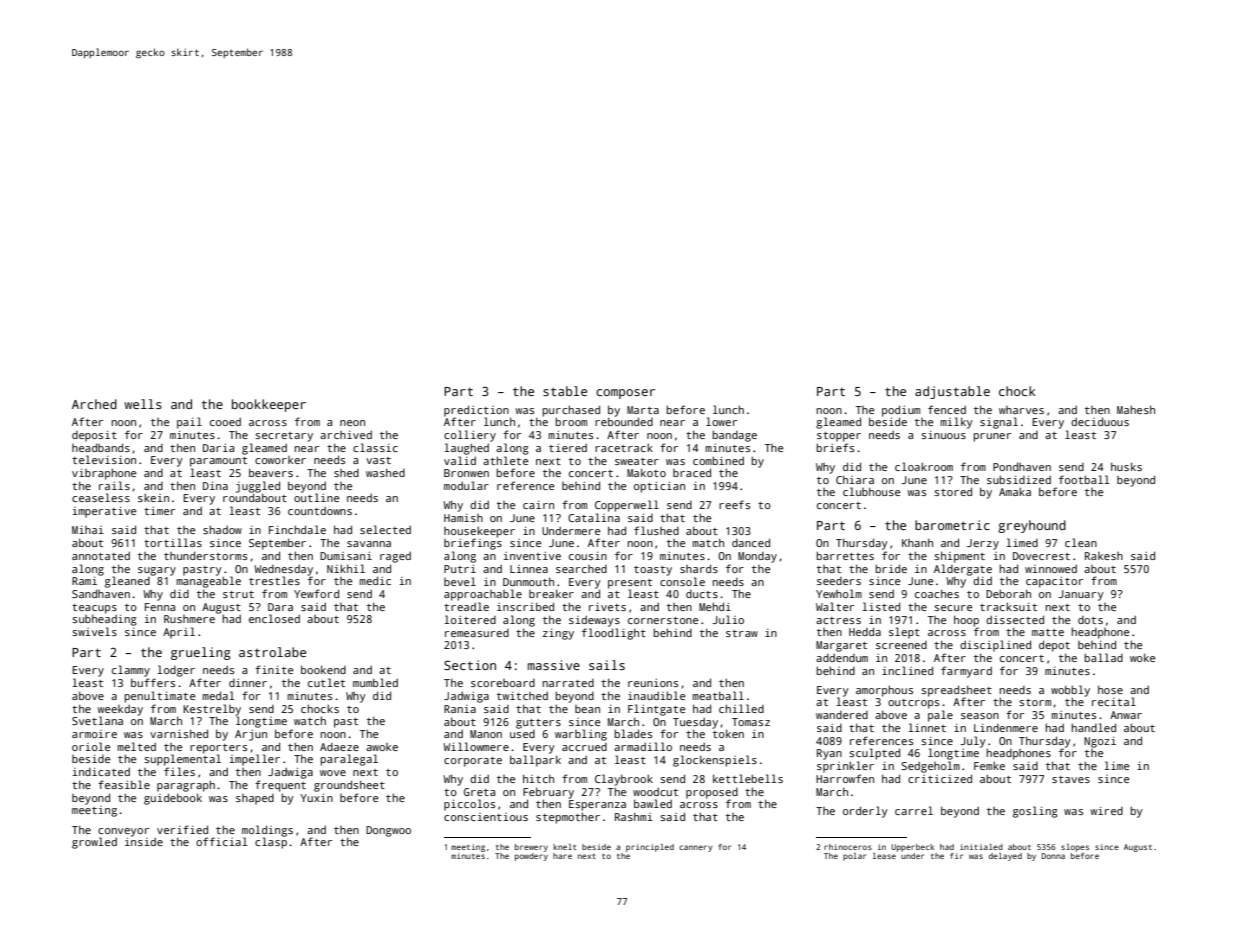 Image resolution: width=1233 pixels, height=952 pixels. I want to click on dots, so click(1090, 620).
